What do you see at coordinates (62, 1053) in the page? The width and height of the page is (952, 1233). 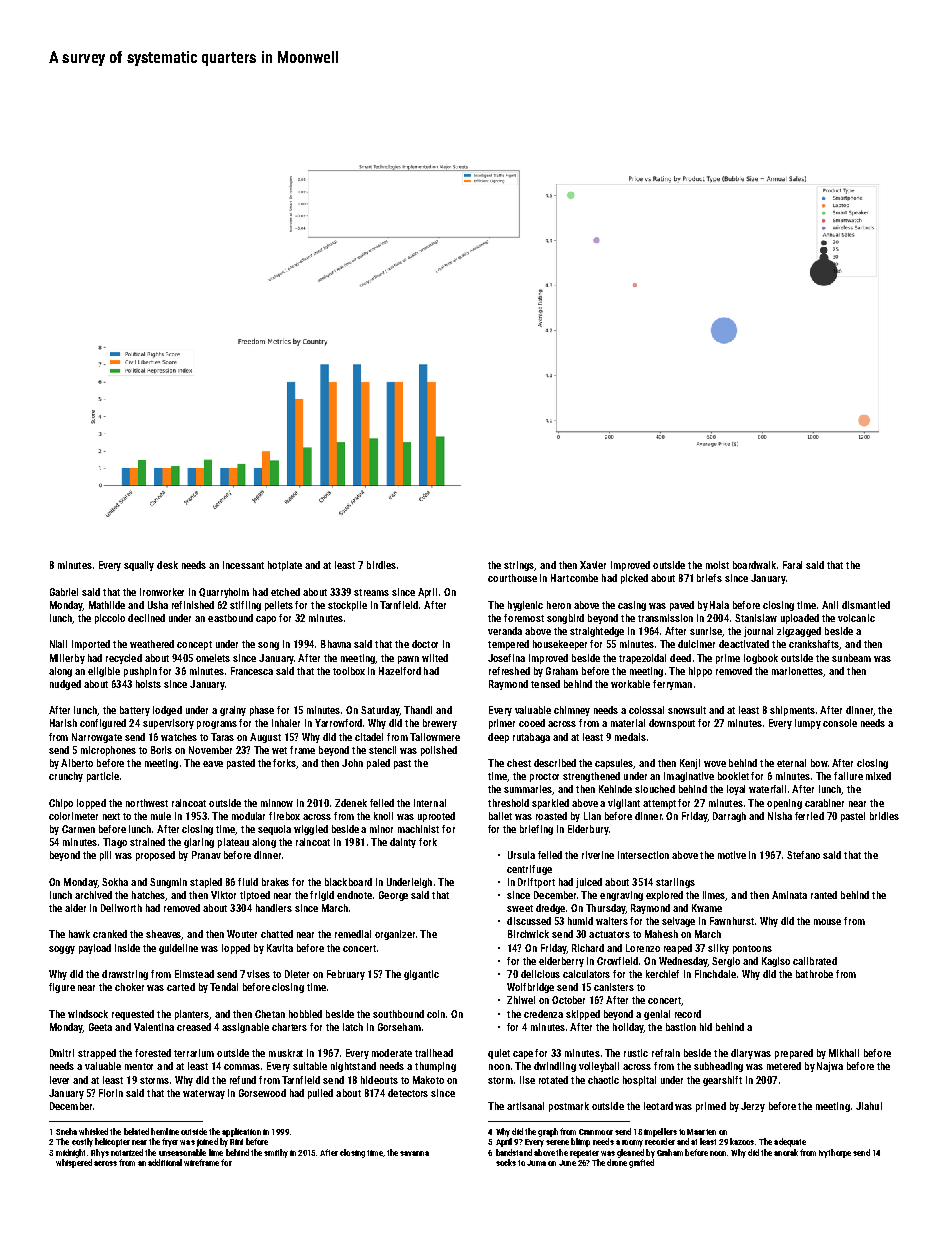 I see `Dmitri` at bounding box center [62, 1053].
